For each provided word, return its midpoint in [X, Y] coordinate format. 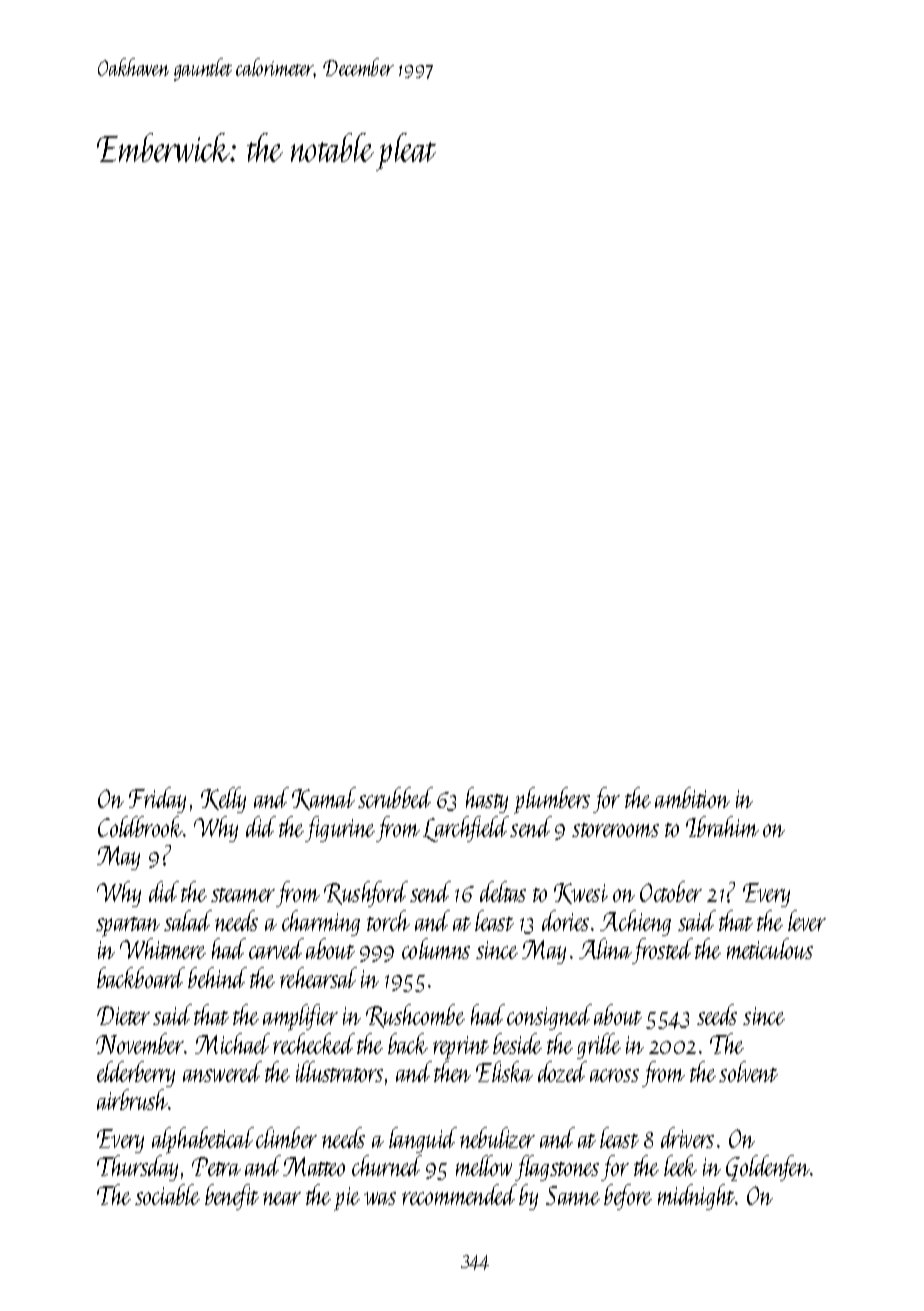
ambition [692, 797]
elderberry [136, 1074]
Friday [157, 800]
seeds [717, 1014]
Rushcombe [415, 1016]
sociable [167, 1194]
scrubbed [395, 797]
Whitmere [163, 948]
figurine [340, 829]
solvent [748, 1071]
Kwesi [581, 893]
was [380, 1198]
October [671, 891]
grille [599, 1046]
